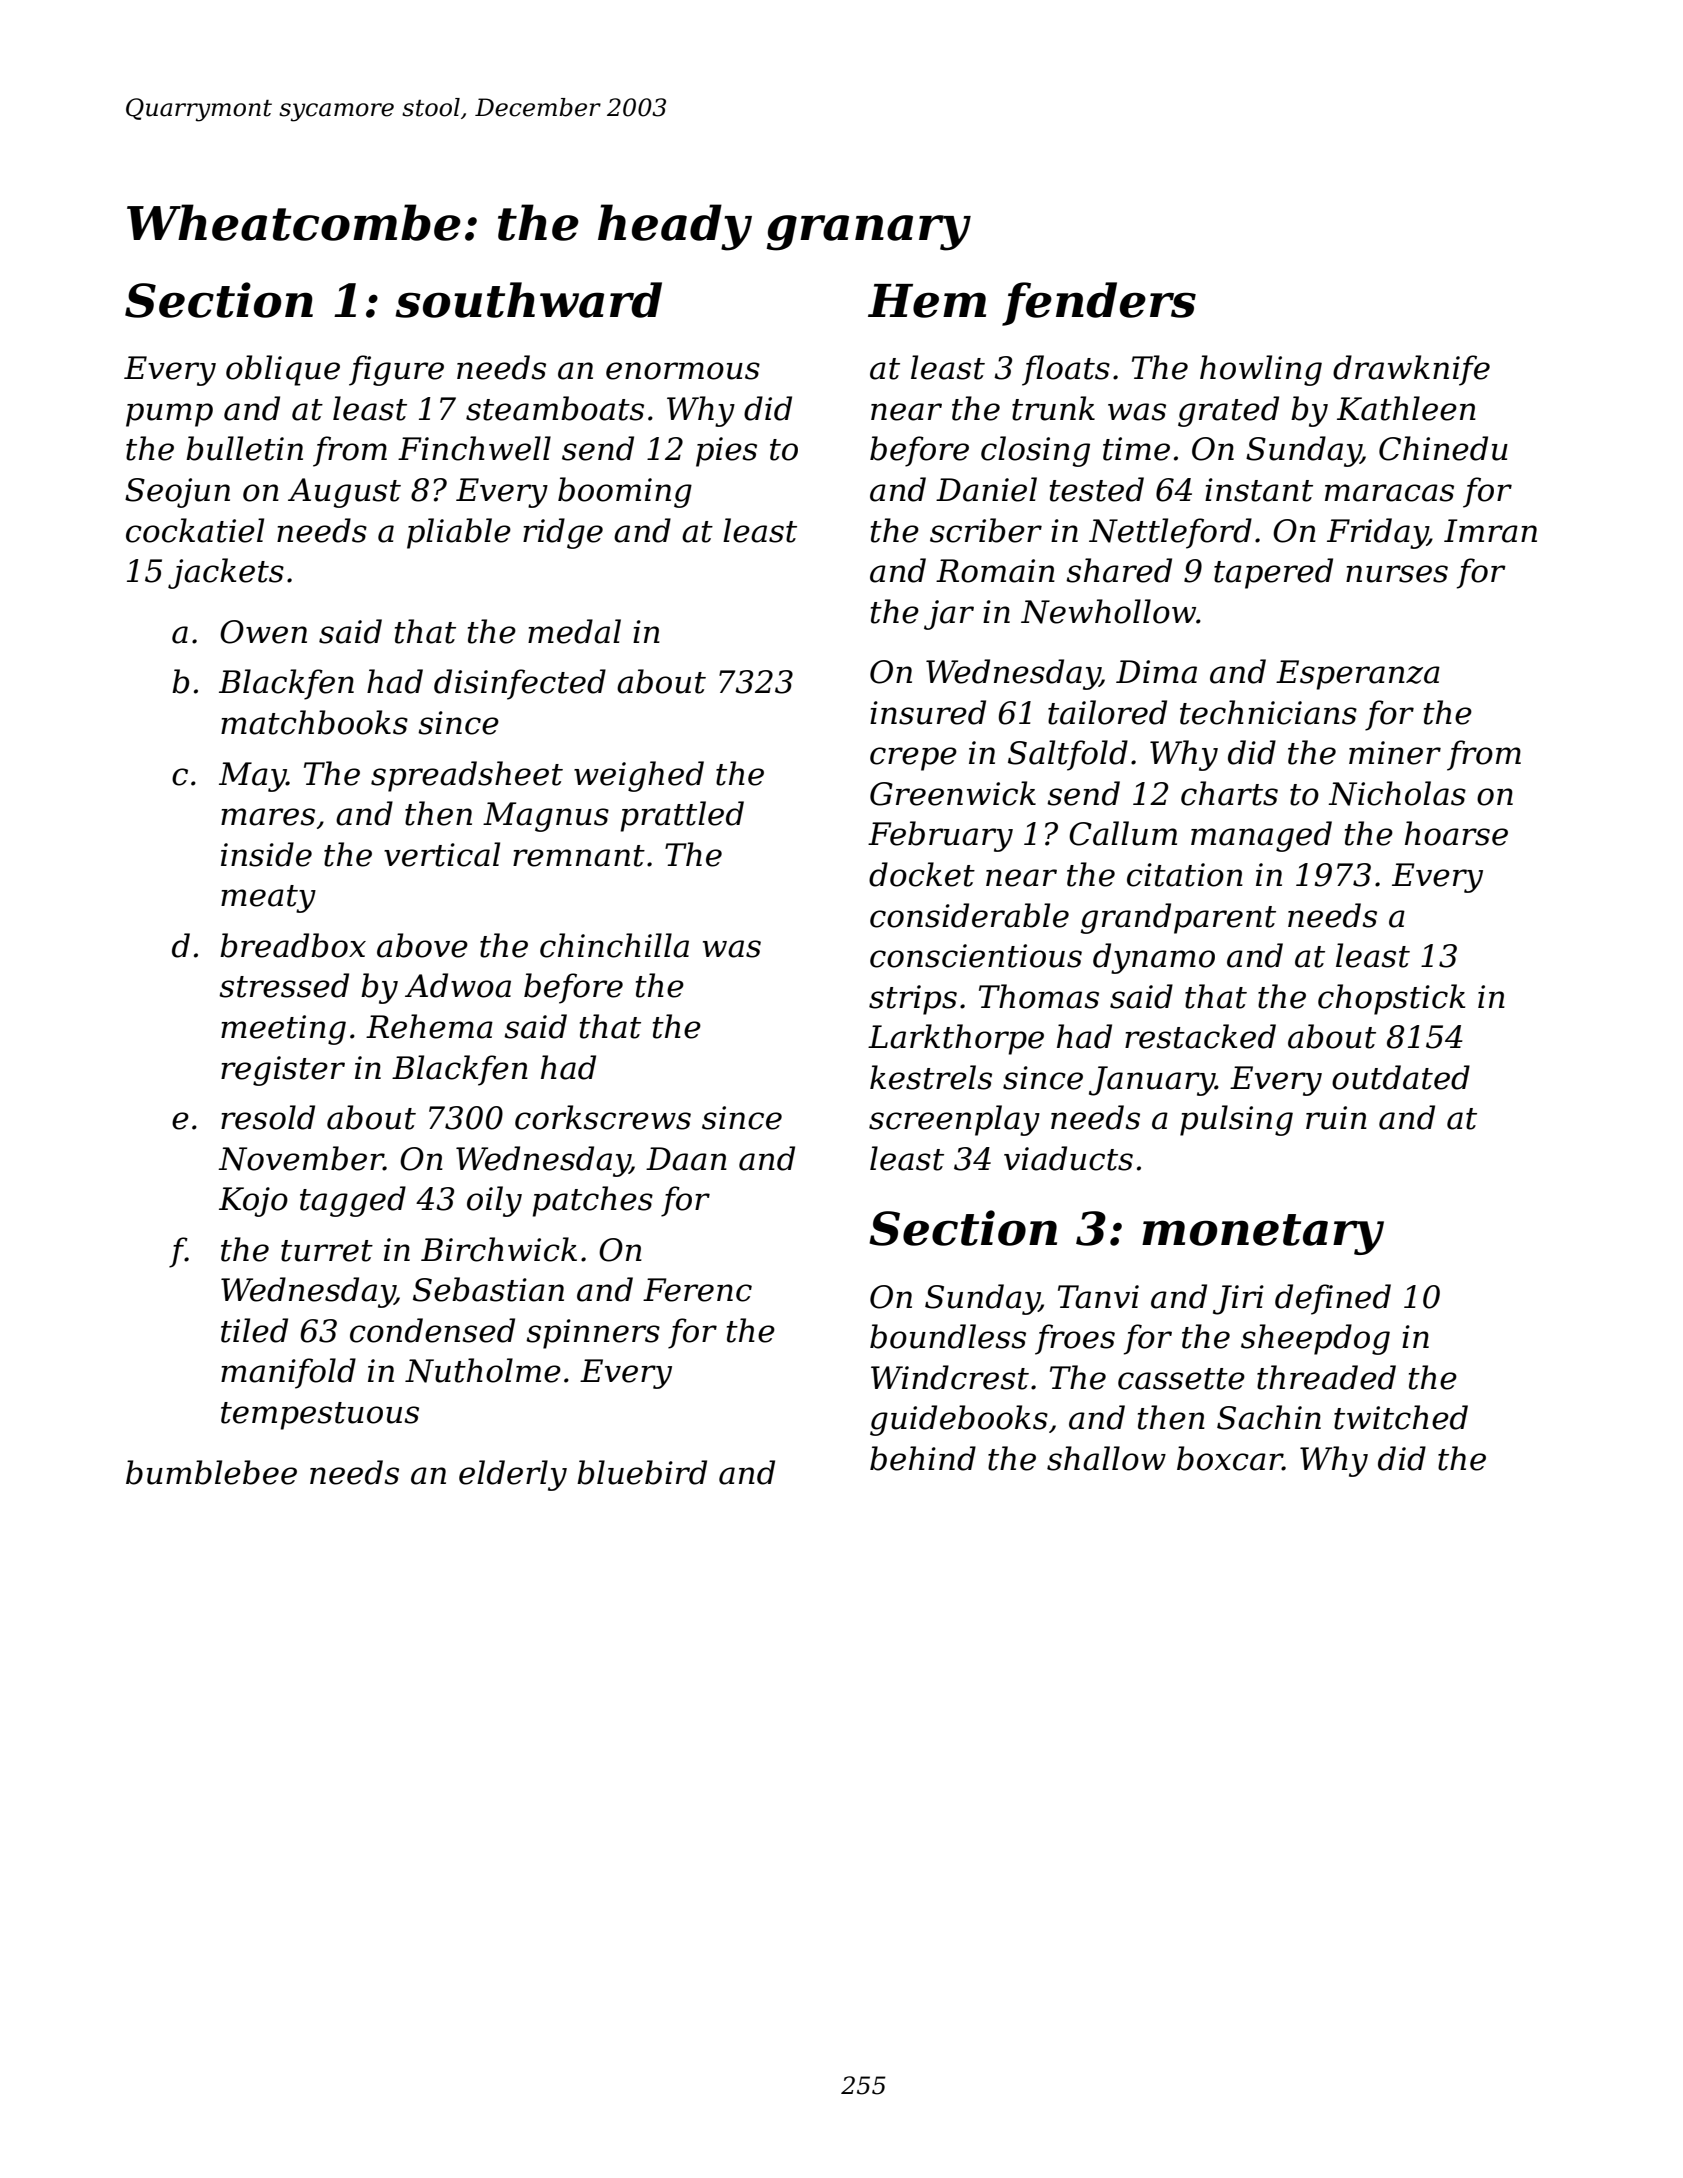 The width and height of the document is (1683, 2178). I want to click on jar, so click(949, 615).
